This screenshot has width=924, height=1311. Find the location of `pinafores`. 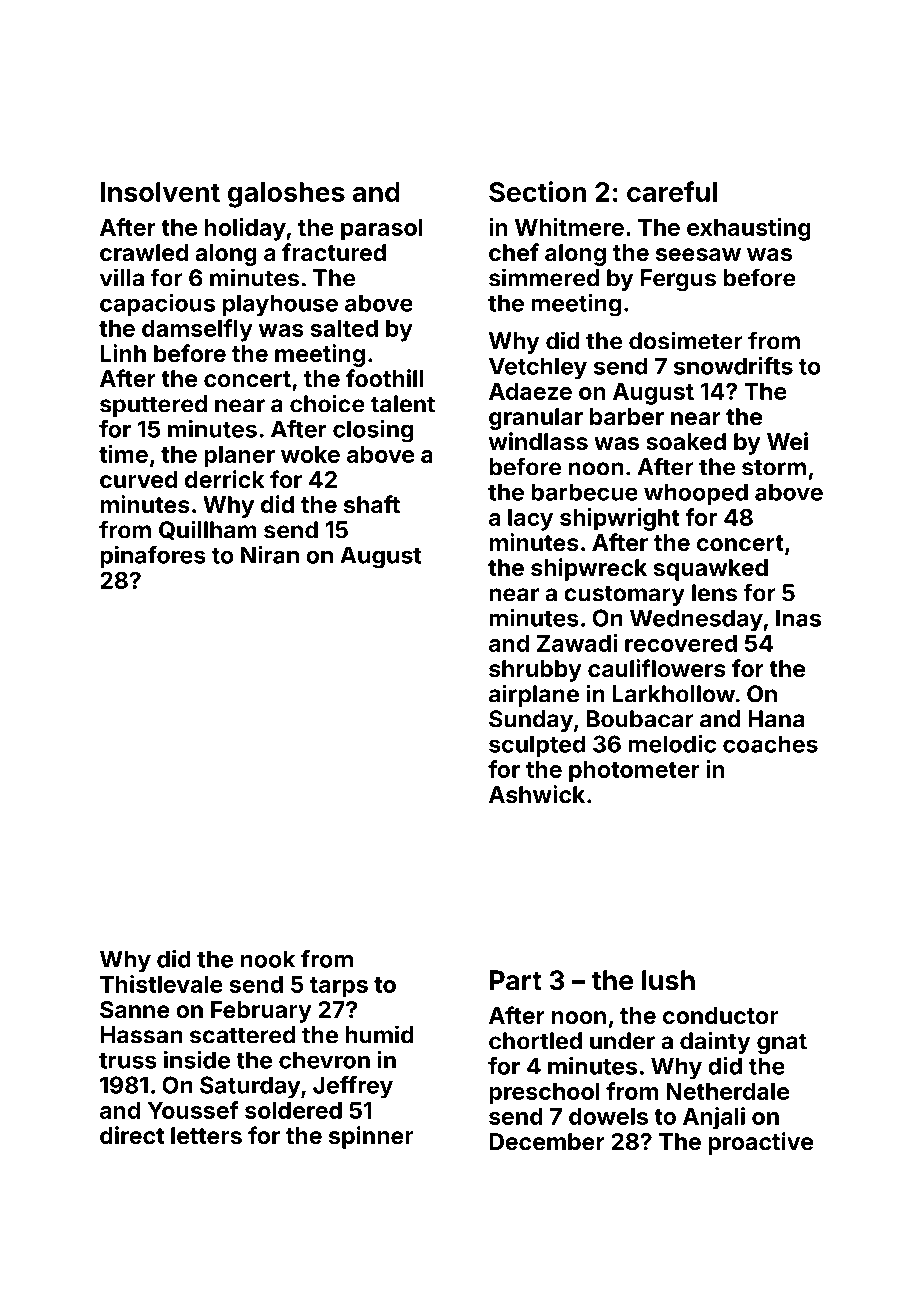

pinafores is located at coordinates (153, 557).
